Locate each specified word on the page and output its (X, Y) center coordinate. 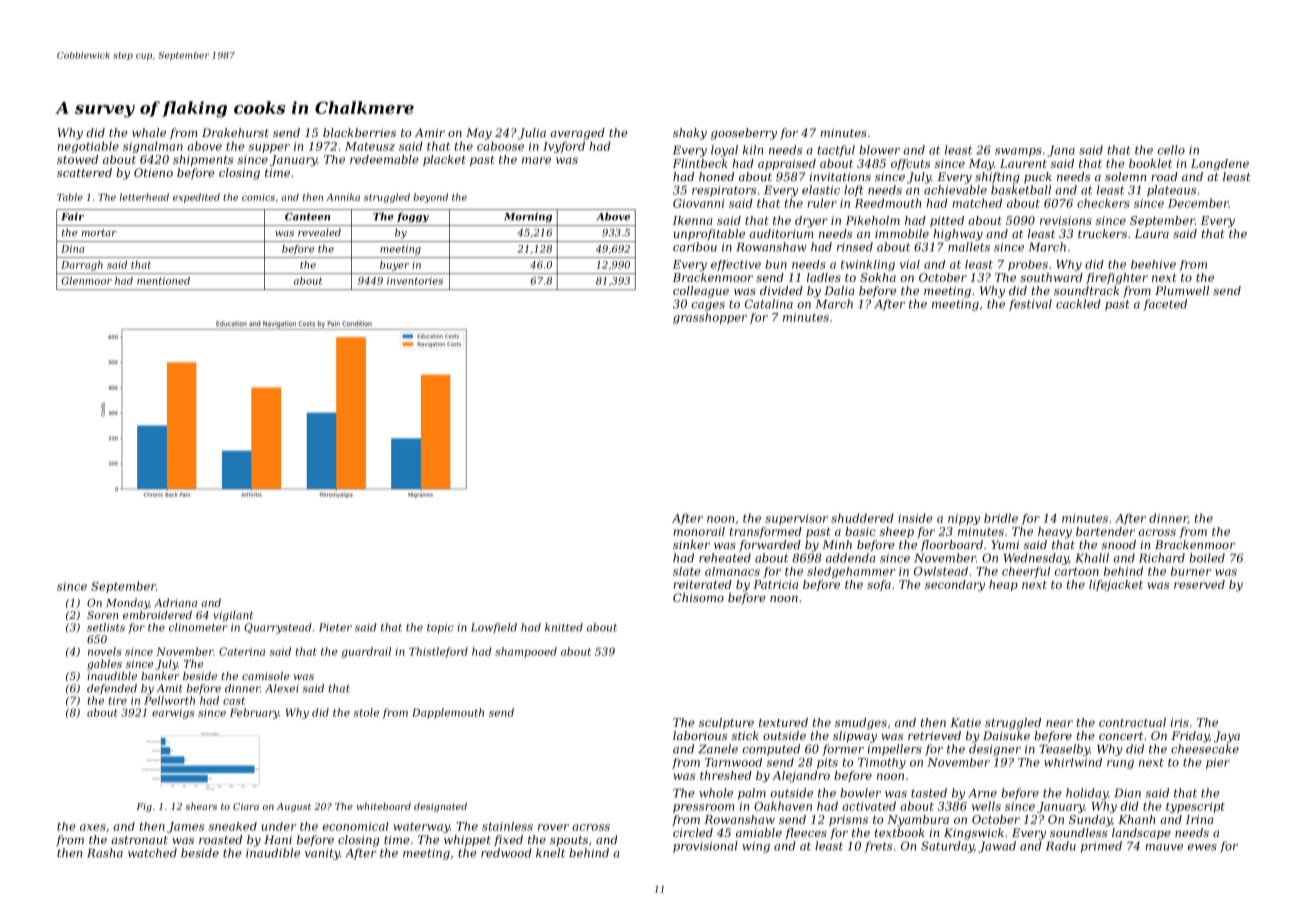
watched (152, 853)
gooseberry (744, 134)
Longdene (1220, 165)
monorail (699, 531)
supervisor (796, 519)
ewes (1202, 847)
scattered (84, 172)
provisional (705, 847)
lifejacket (1116, 586)
